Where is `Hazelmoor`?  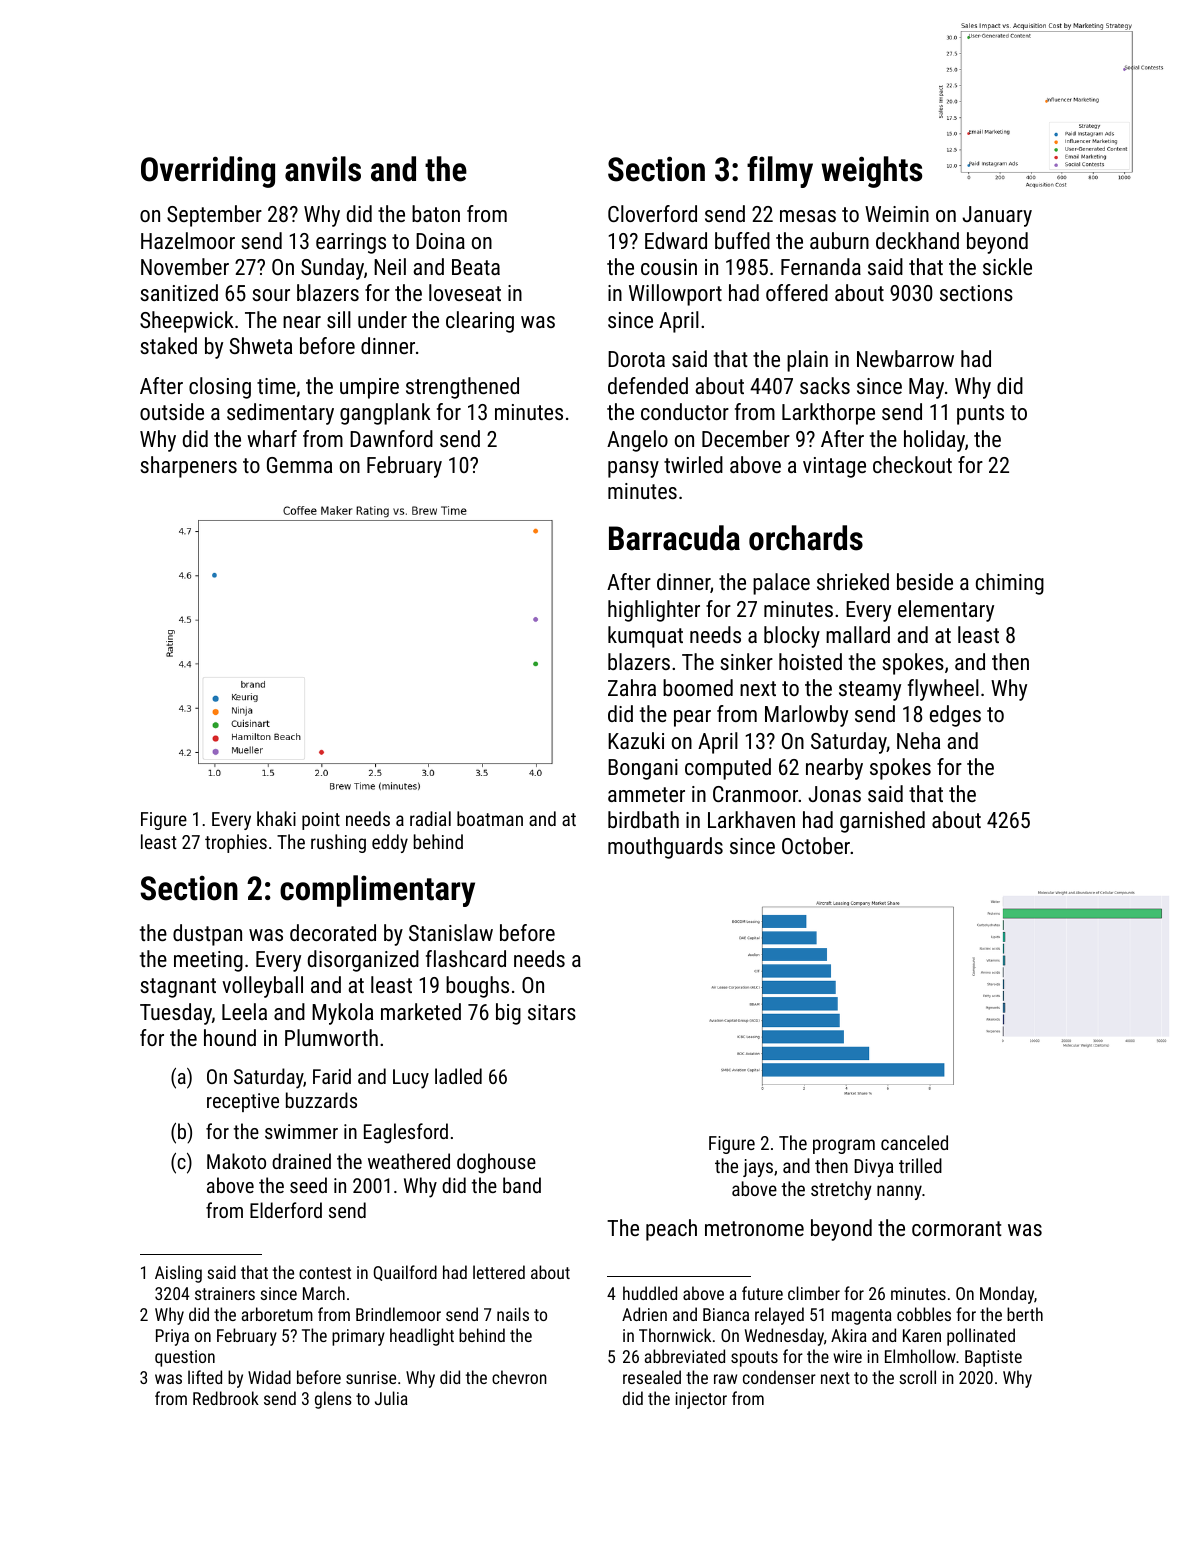 Hazelmoor is located at coordinates (188, 240).
